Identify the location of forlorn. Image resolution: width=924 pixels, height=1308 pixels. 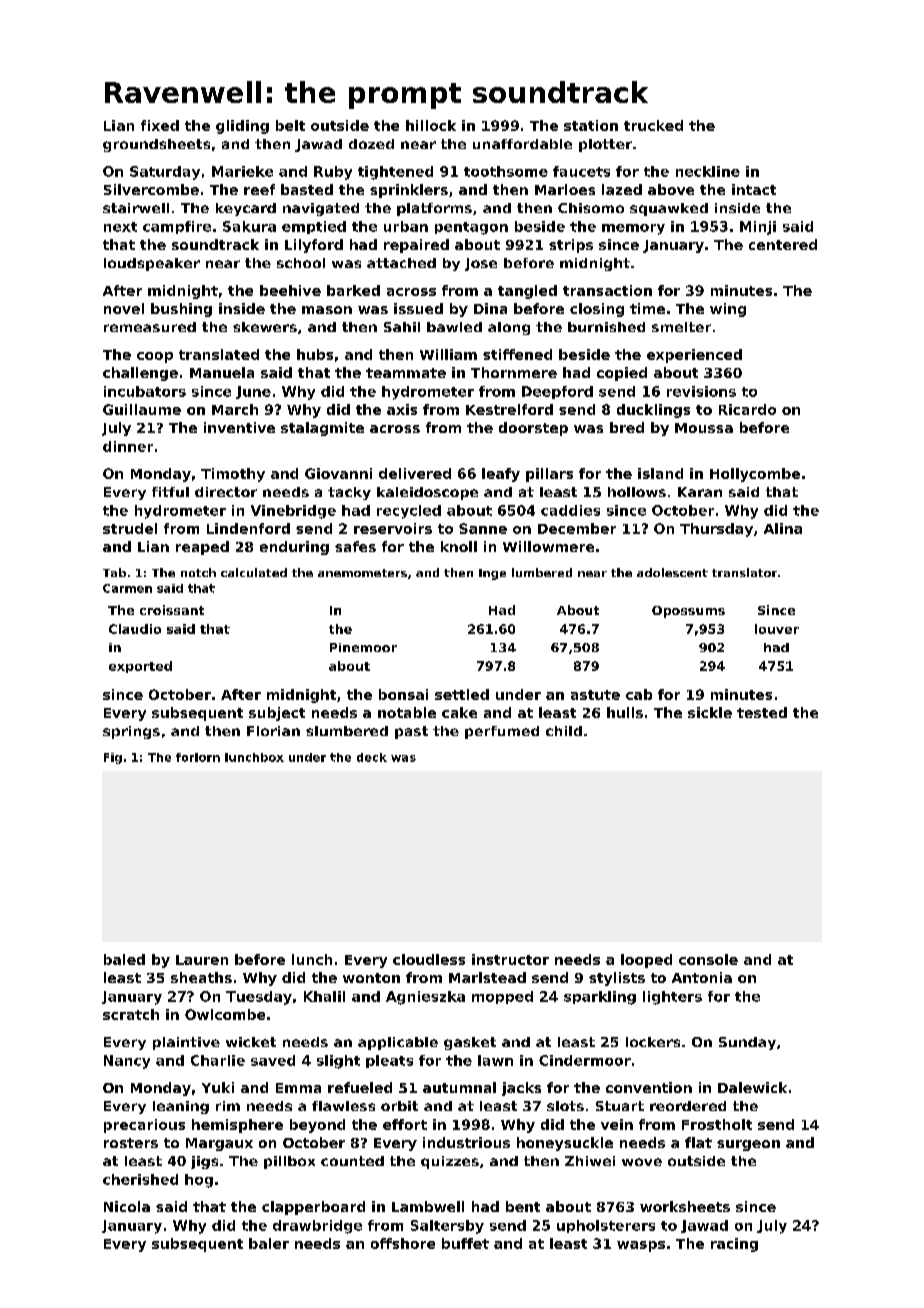
(198, 757).
